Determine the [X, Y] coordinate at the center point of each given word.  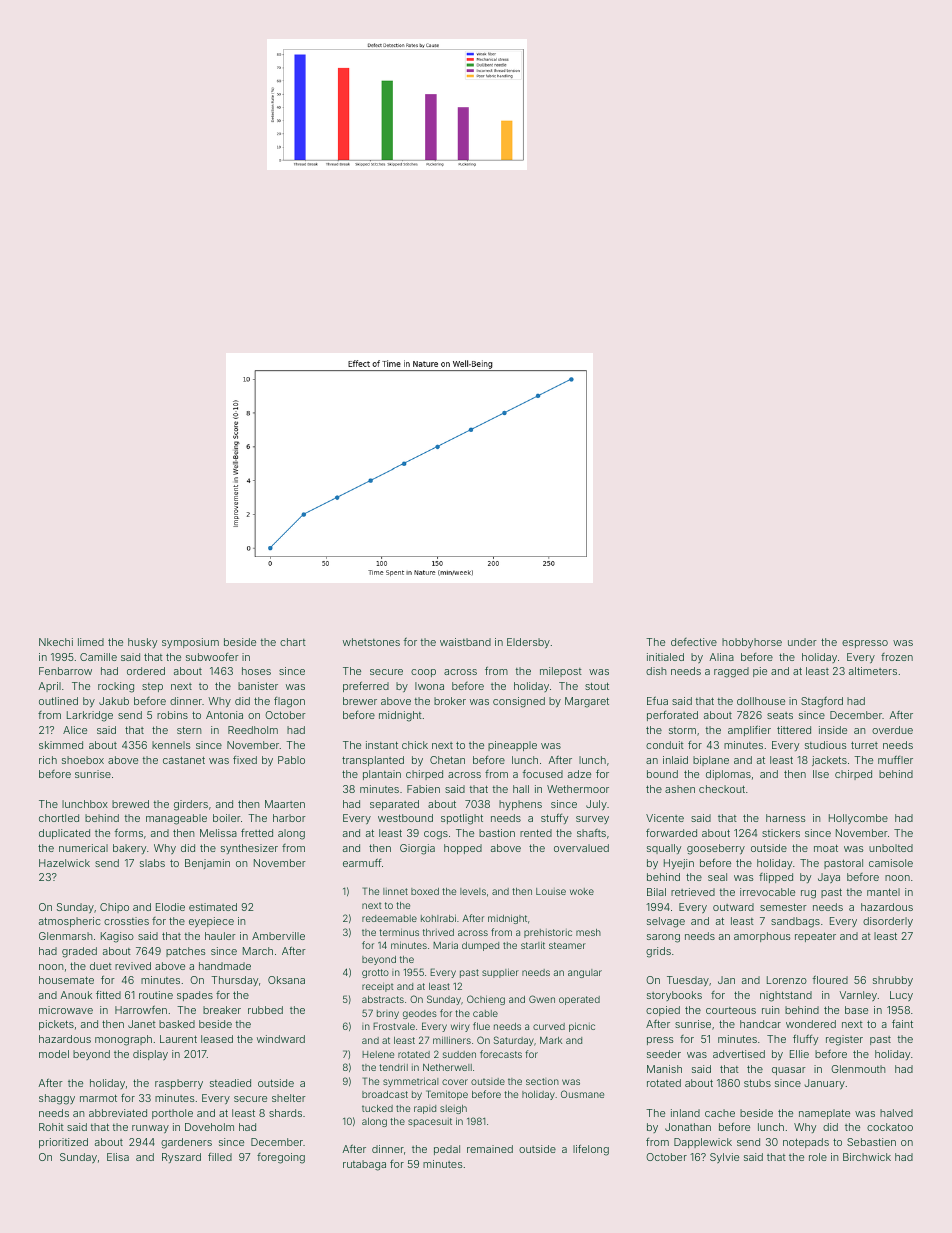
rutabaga [364, 1165]
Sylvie [724, 1158]
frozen [897, 657]
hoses [256, 671]
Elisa [118, 1157]
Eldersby [528, 643]
